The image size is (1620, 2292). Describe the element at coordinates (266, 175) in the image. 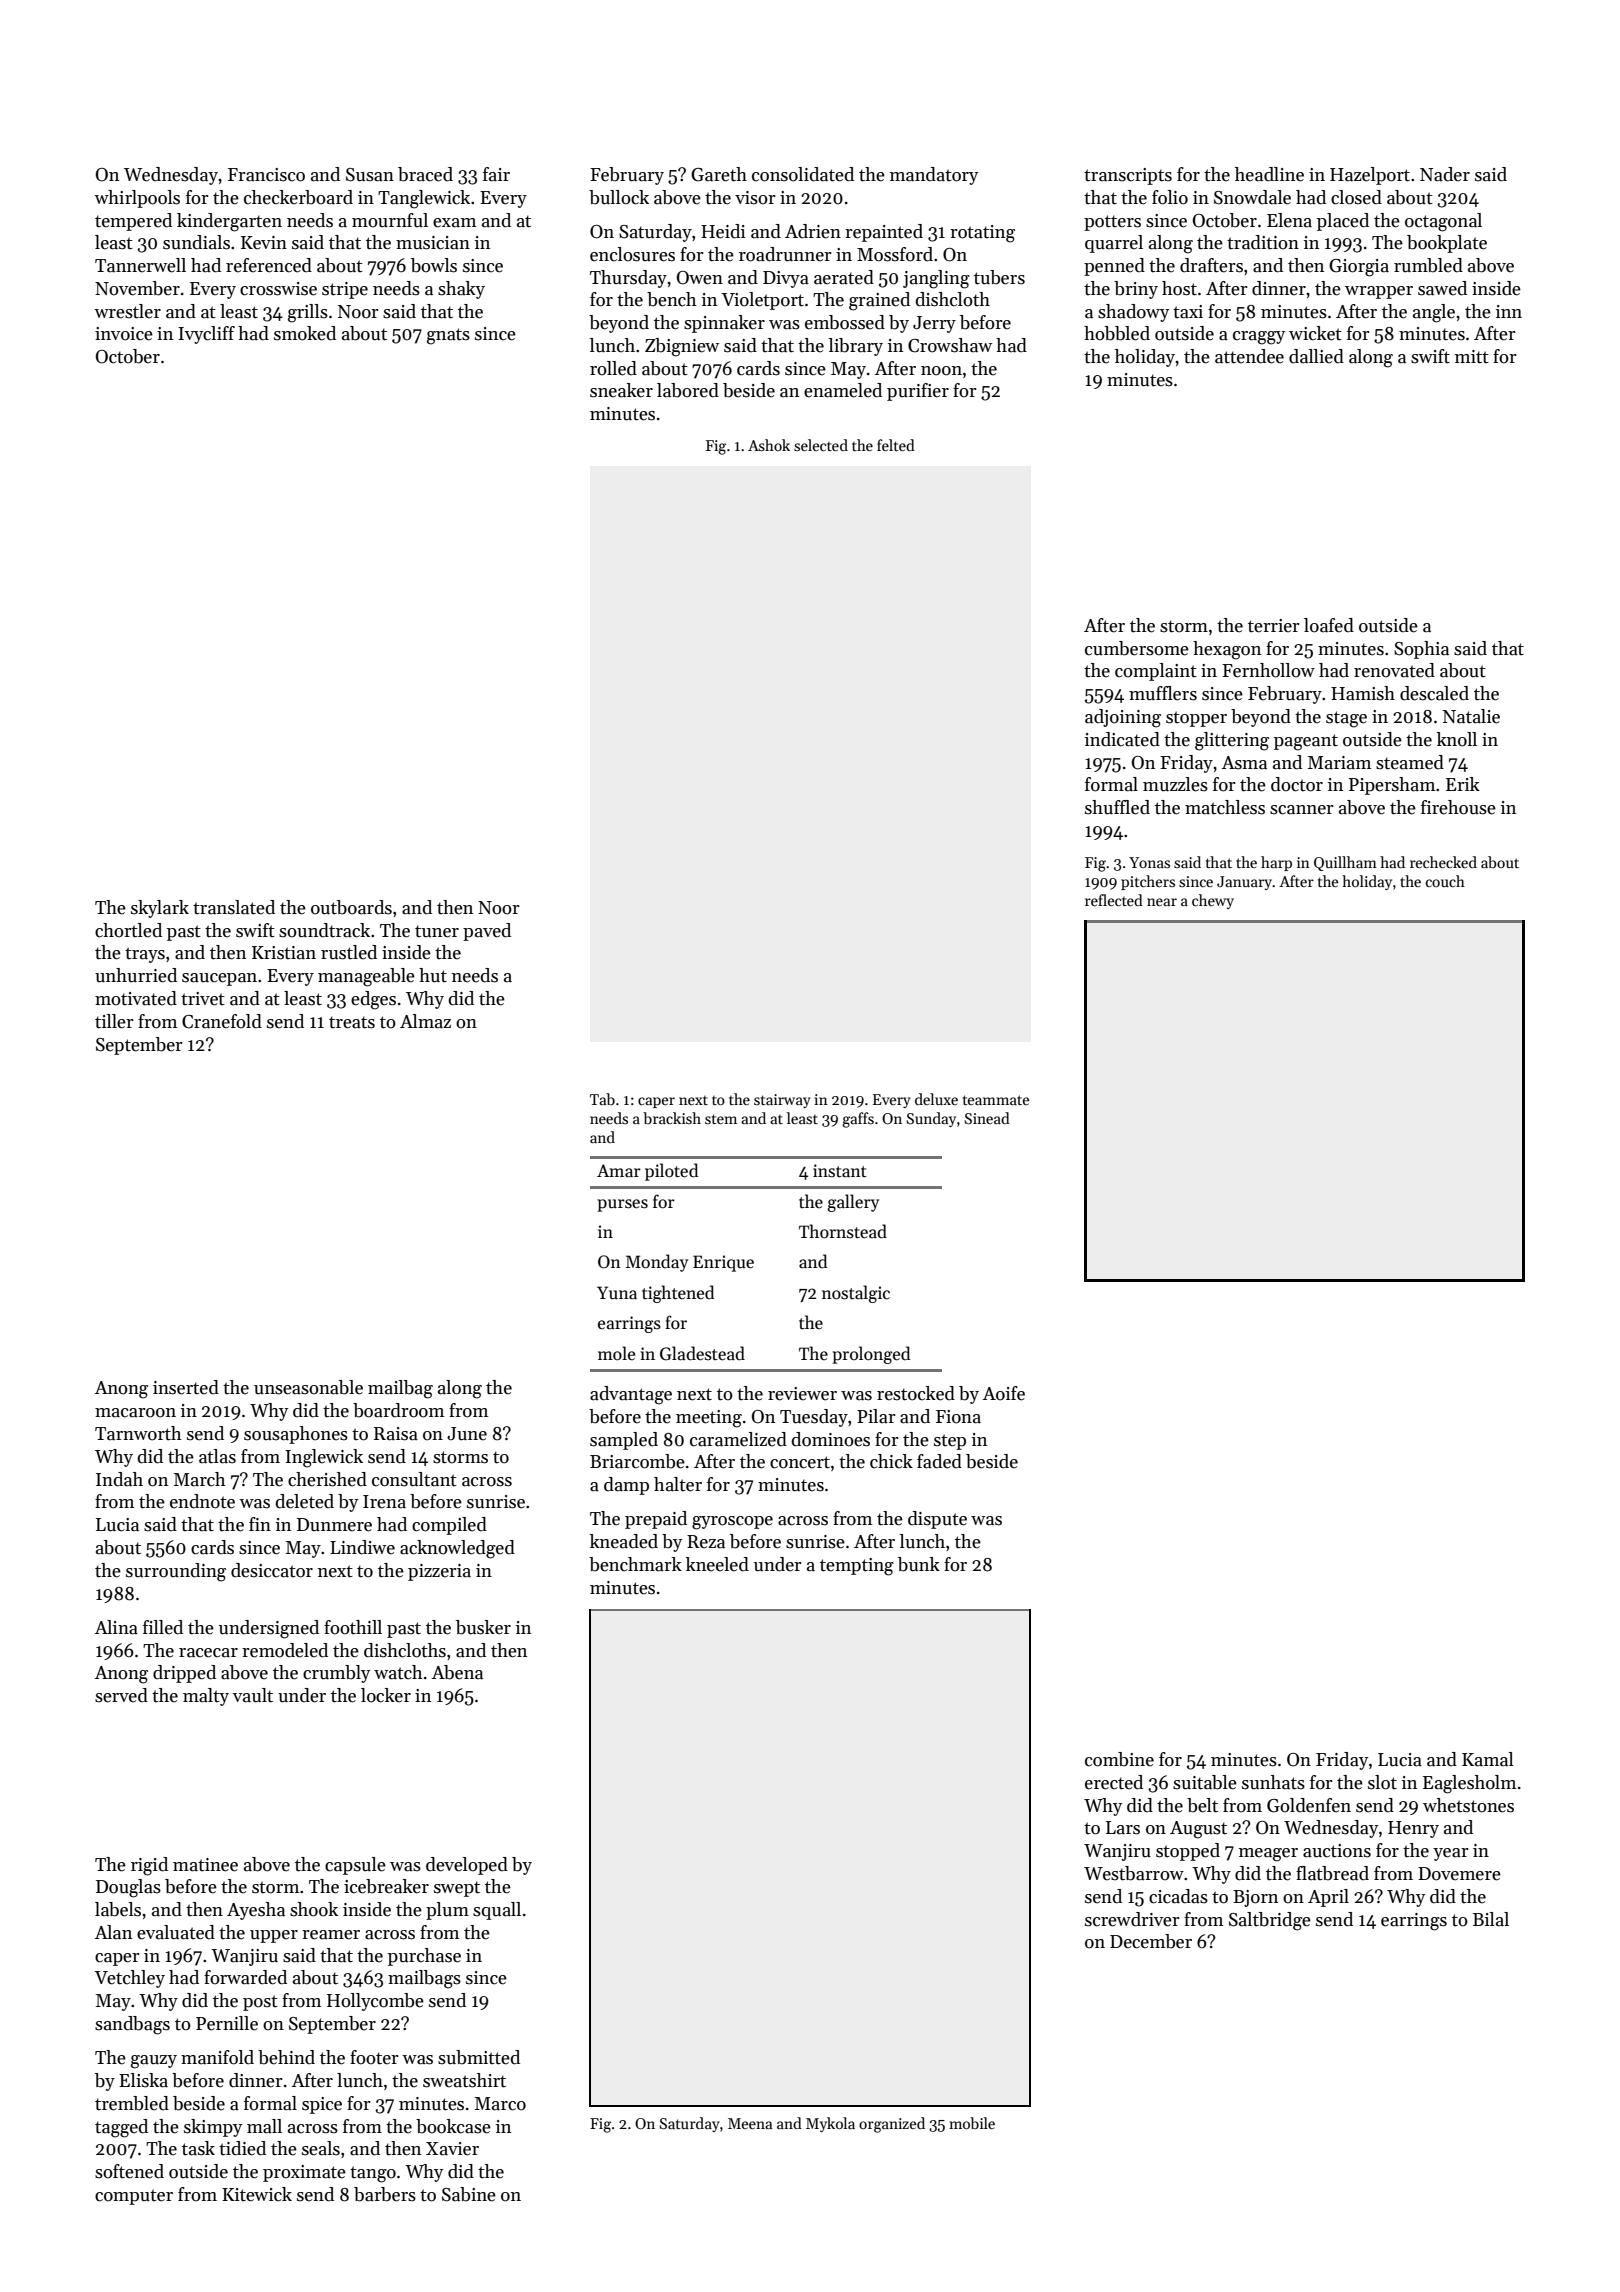

I see `Francisco` at that location.
